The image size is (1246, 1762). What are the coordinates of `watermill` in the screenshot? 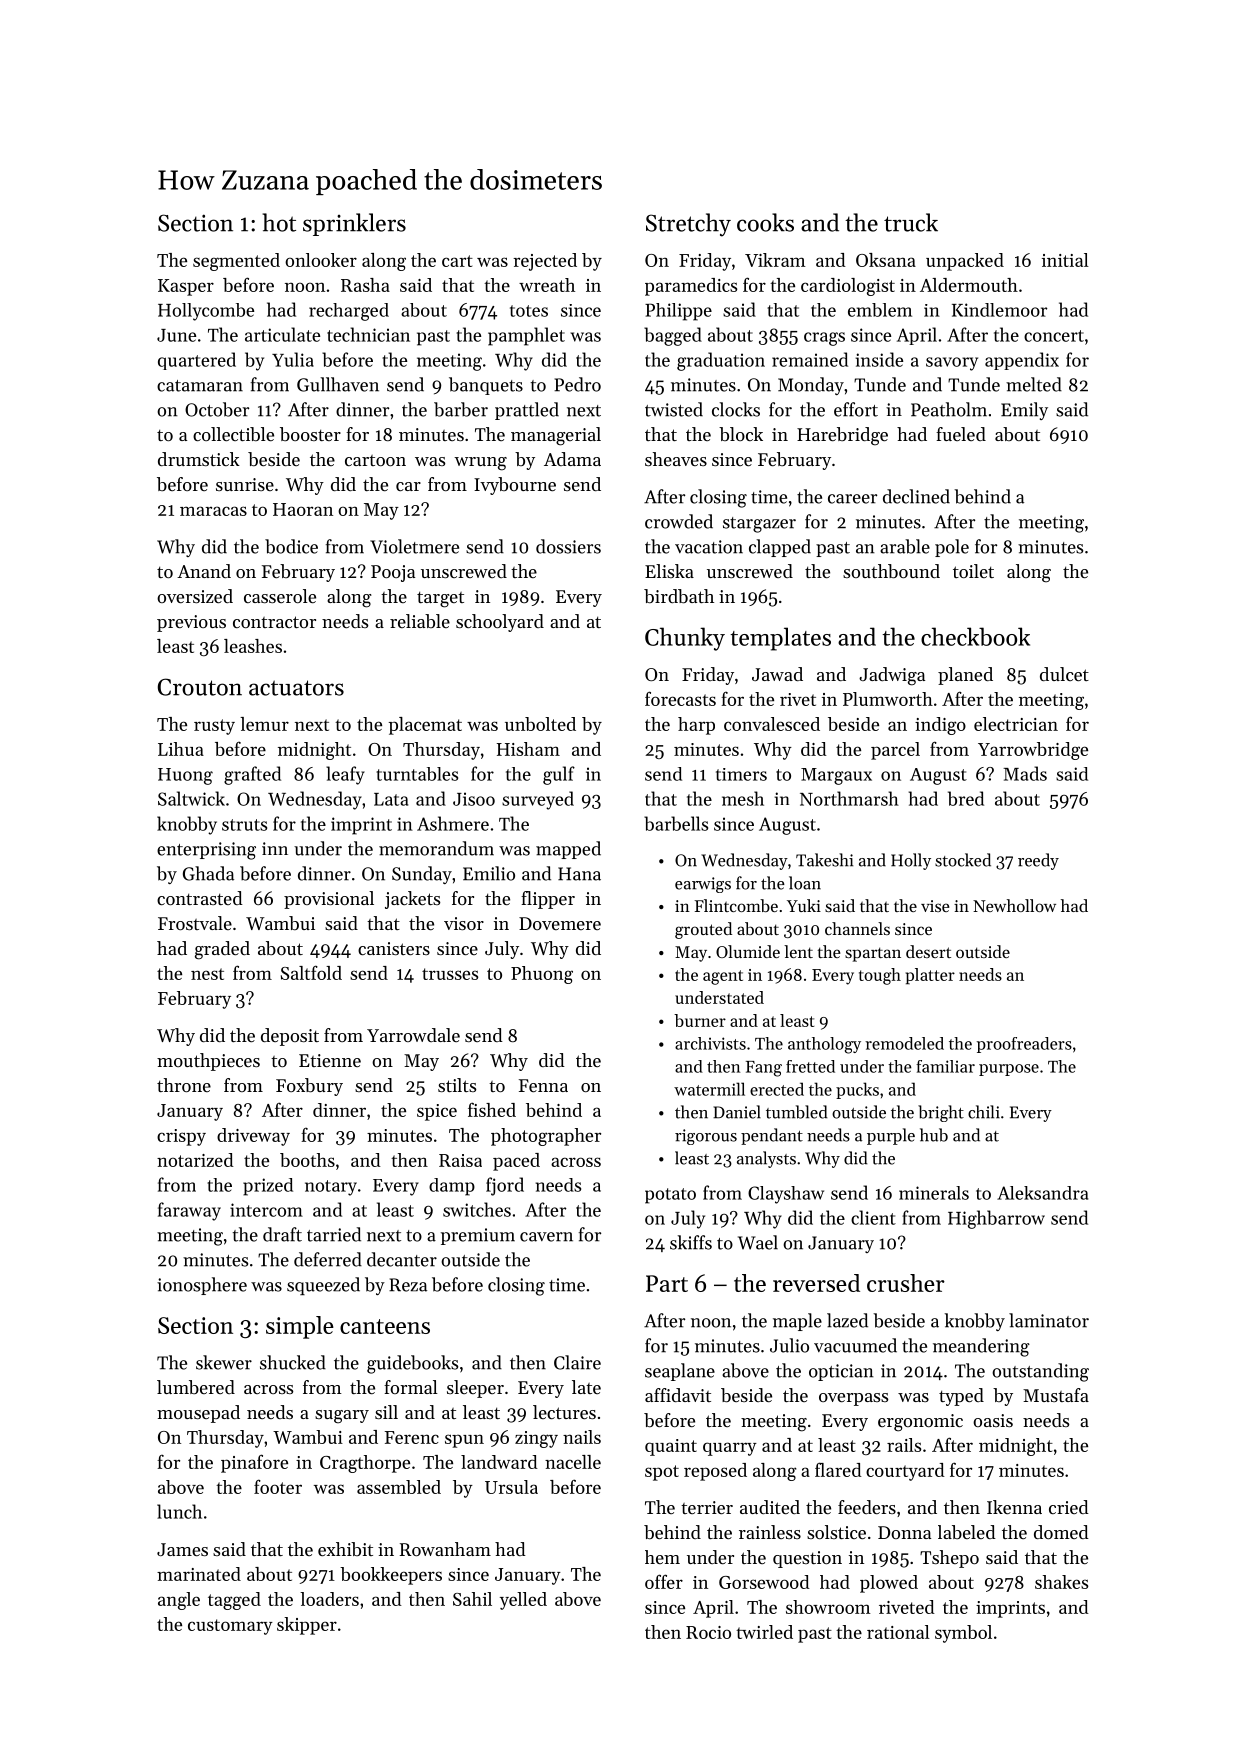 It's located at (709, 1089).
